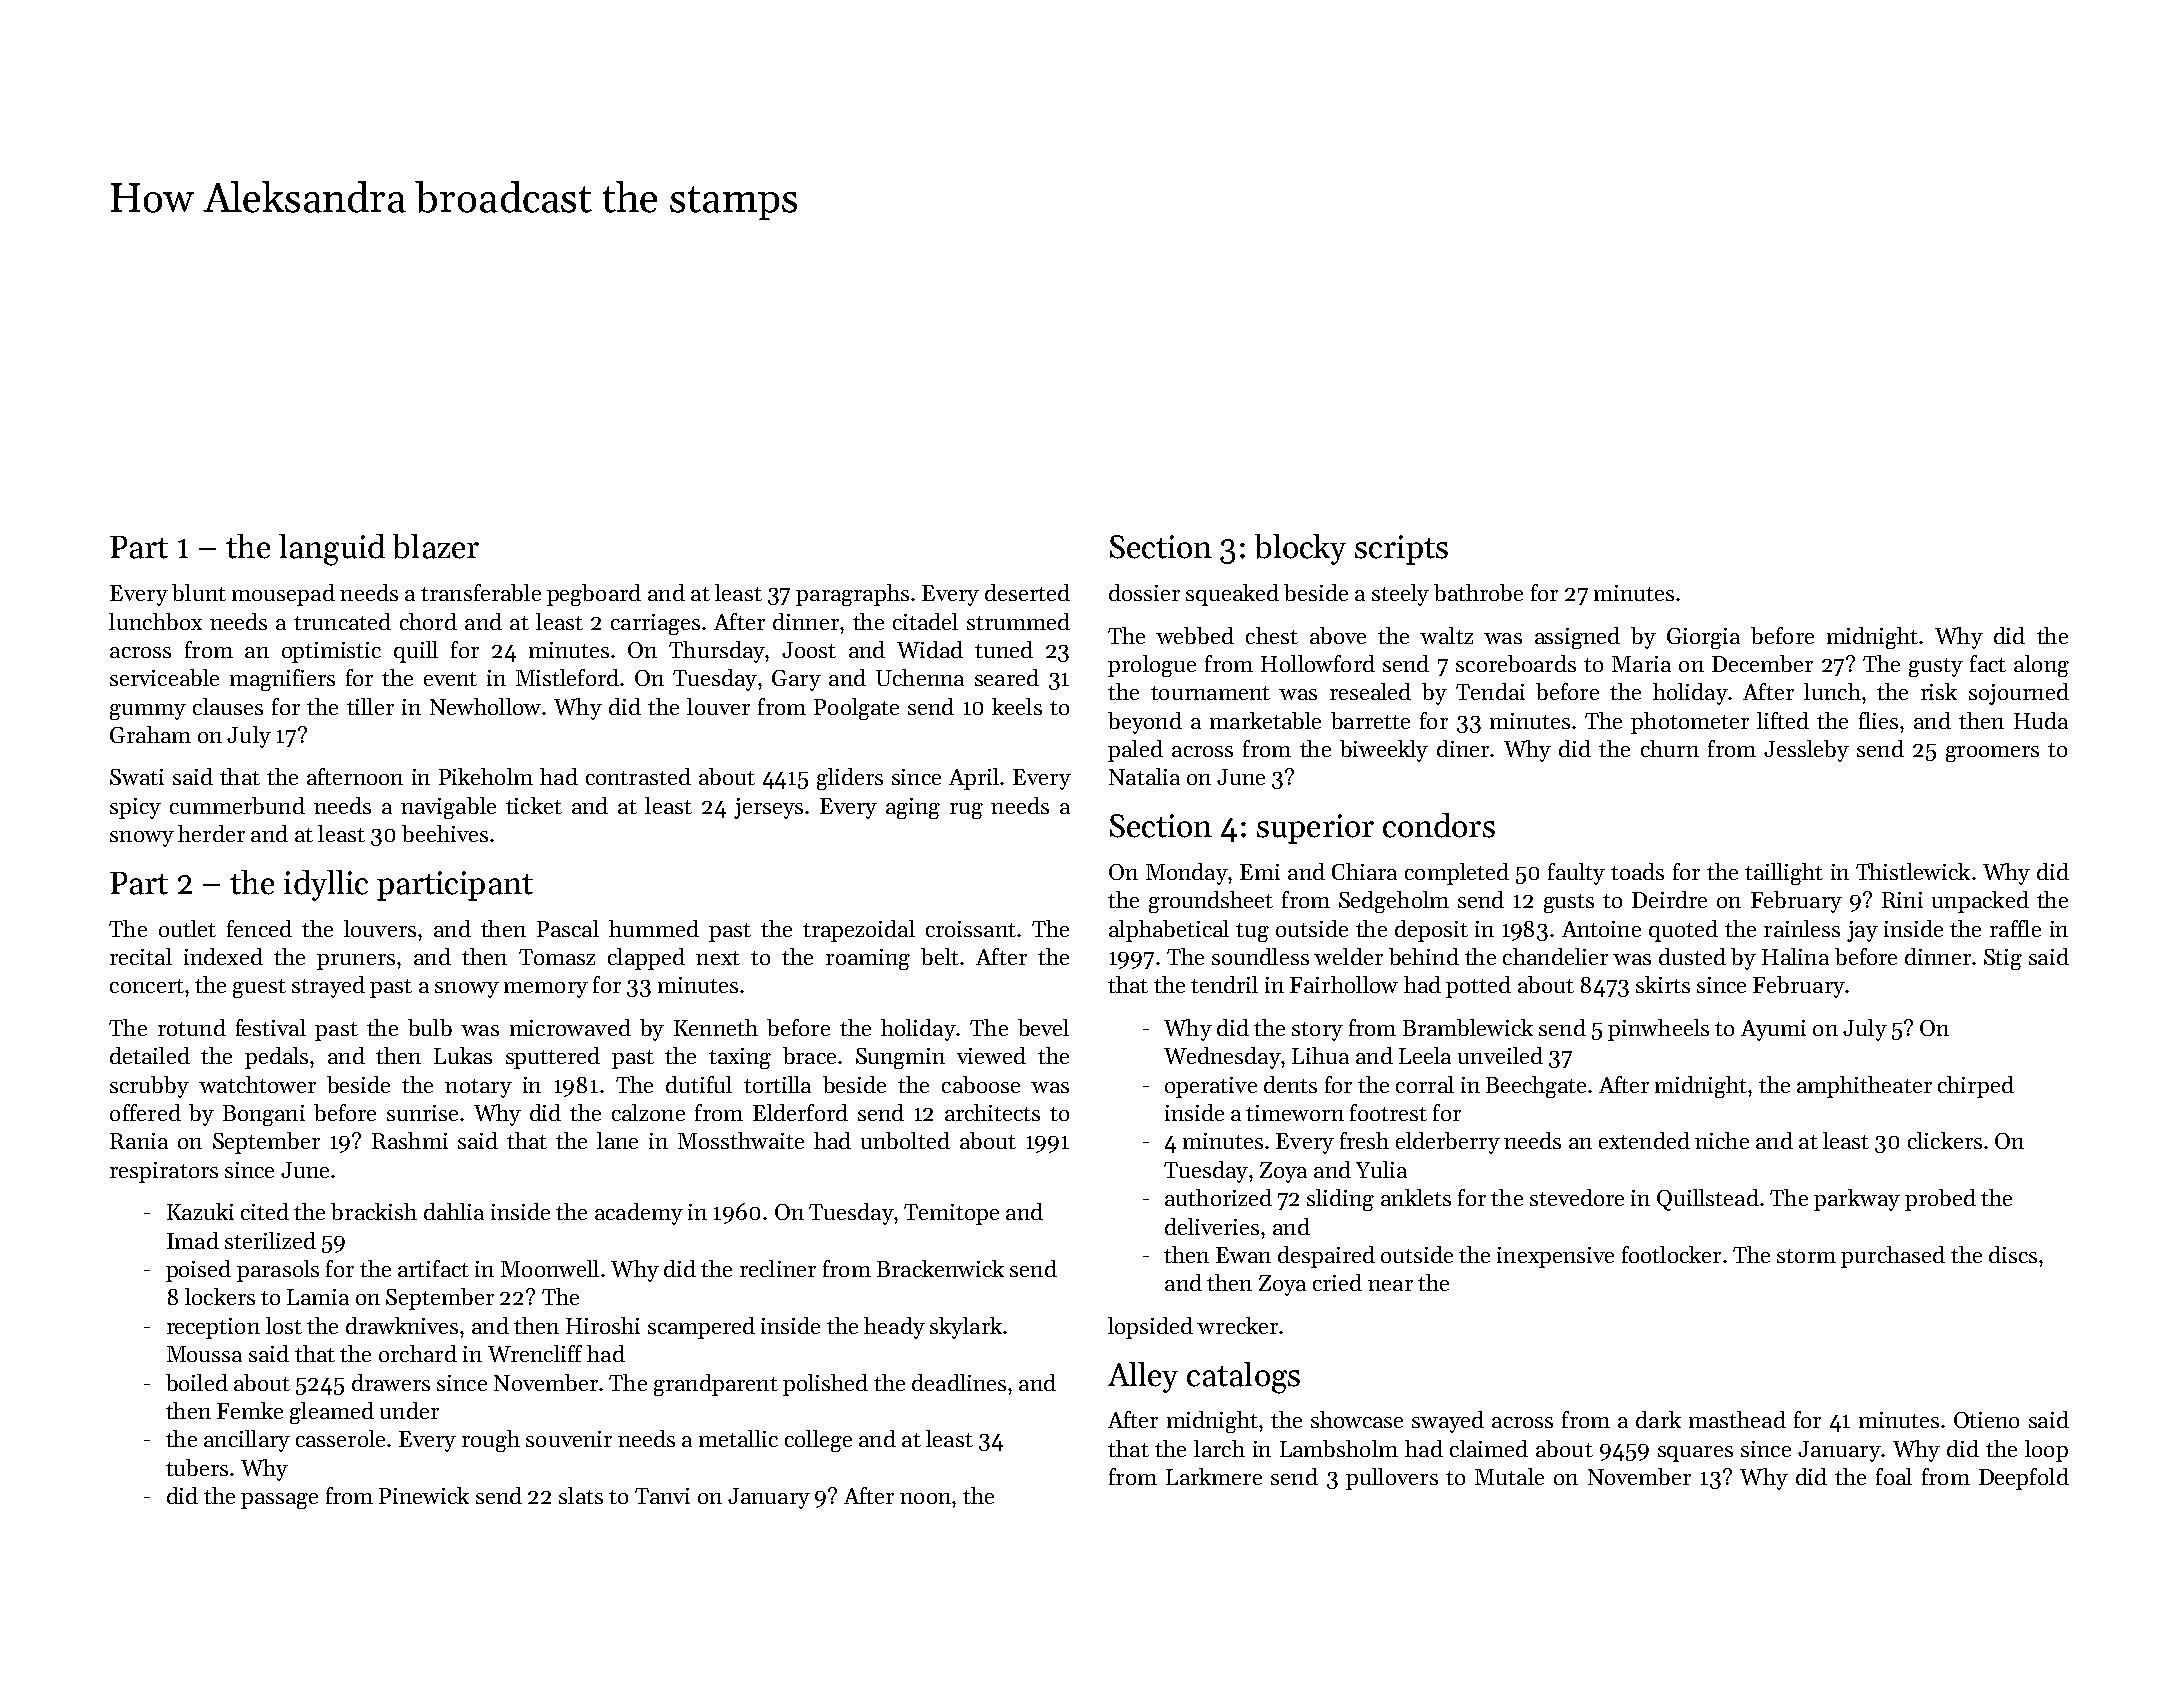 This screenshot has height=1683, width=2178. What do you see at coordinates (1214, 1476) in the screenshot?
I see `Larkmere` at bounding box center [1214, 1476].
